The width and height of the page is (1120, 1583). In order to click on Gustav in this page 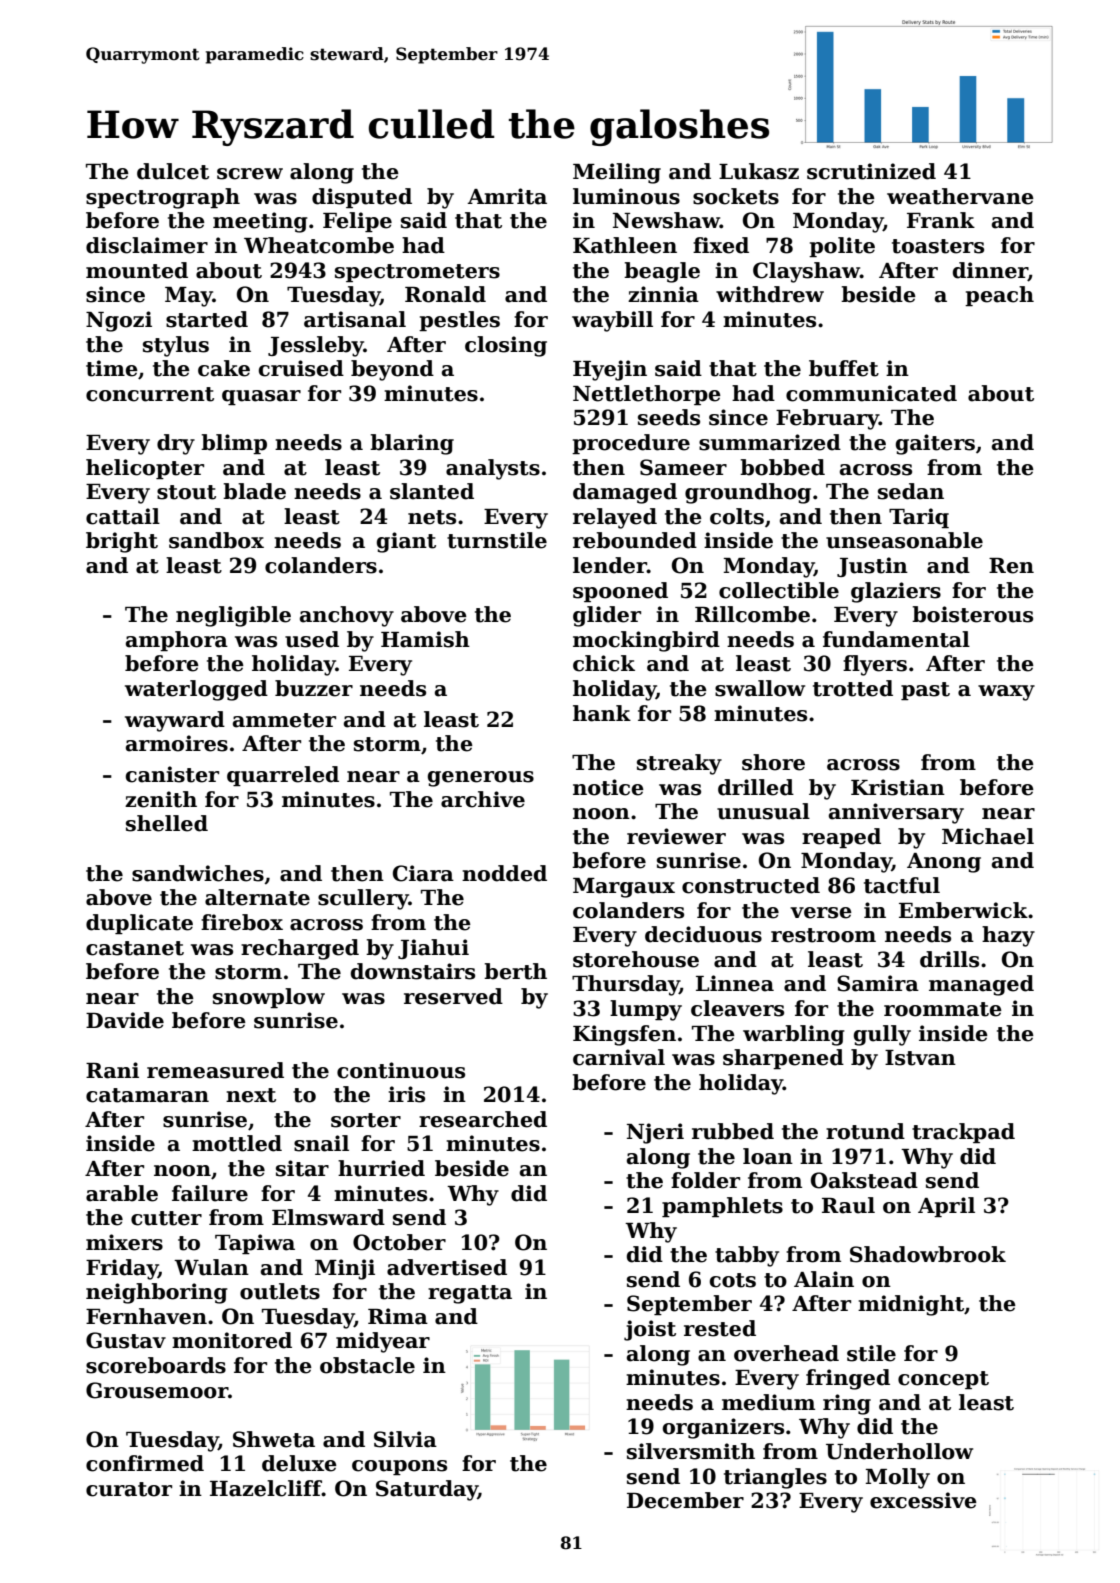, I will do `click(126, 1340)`.
